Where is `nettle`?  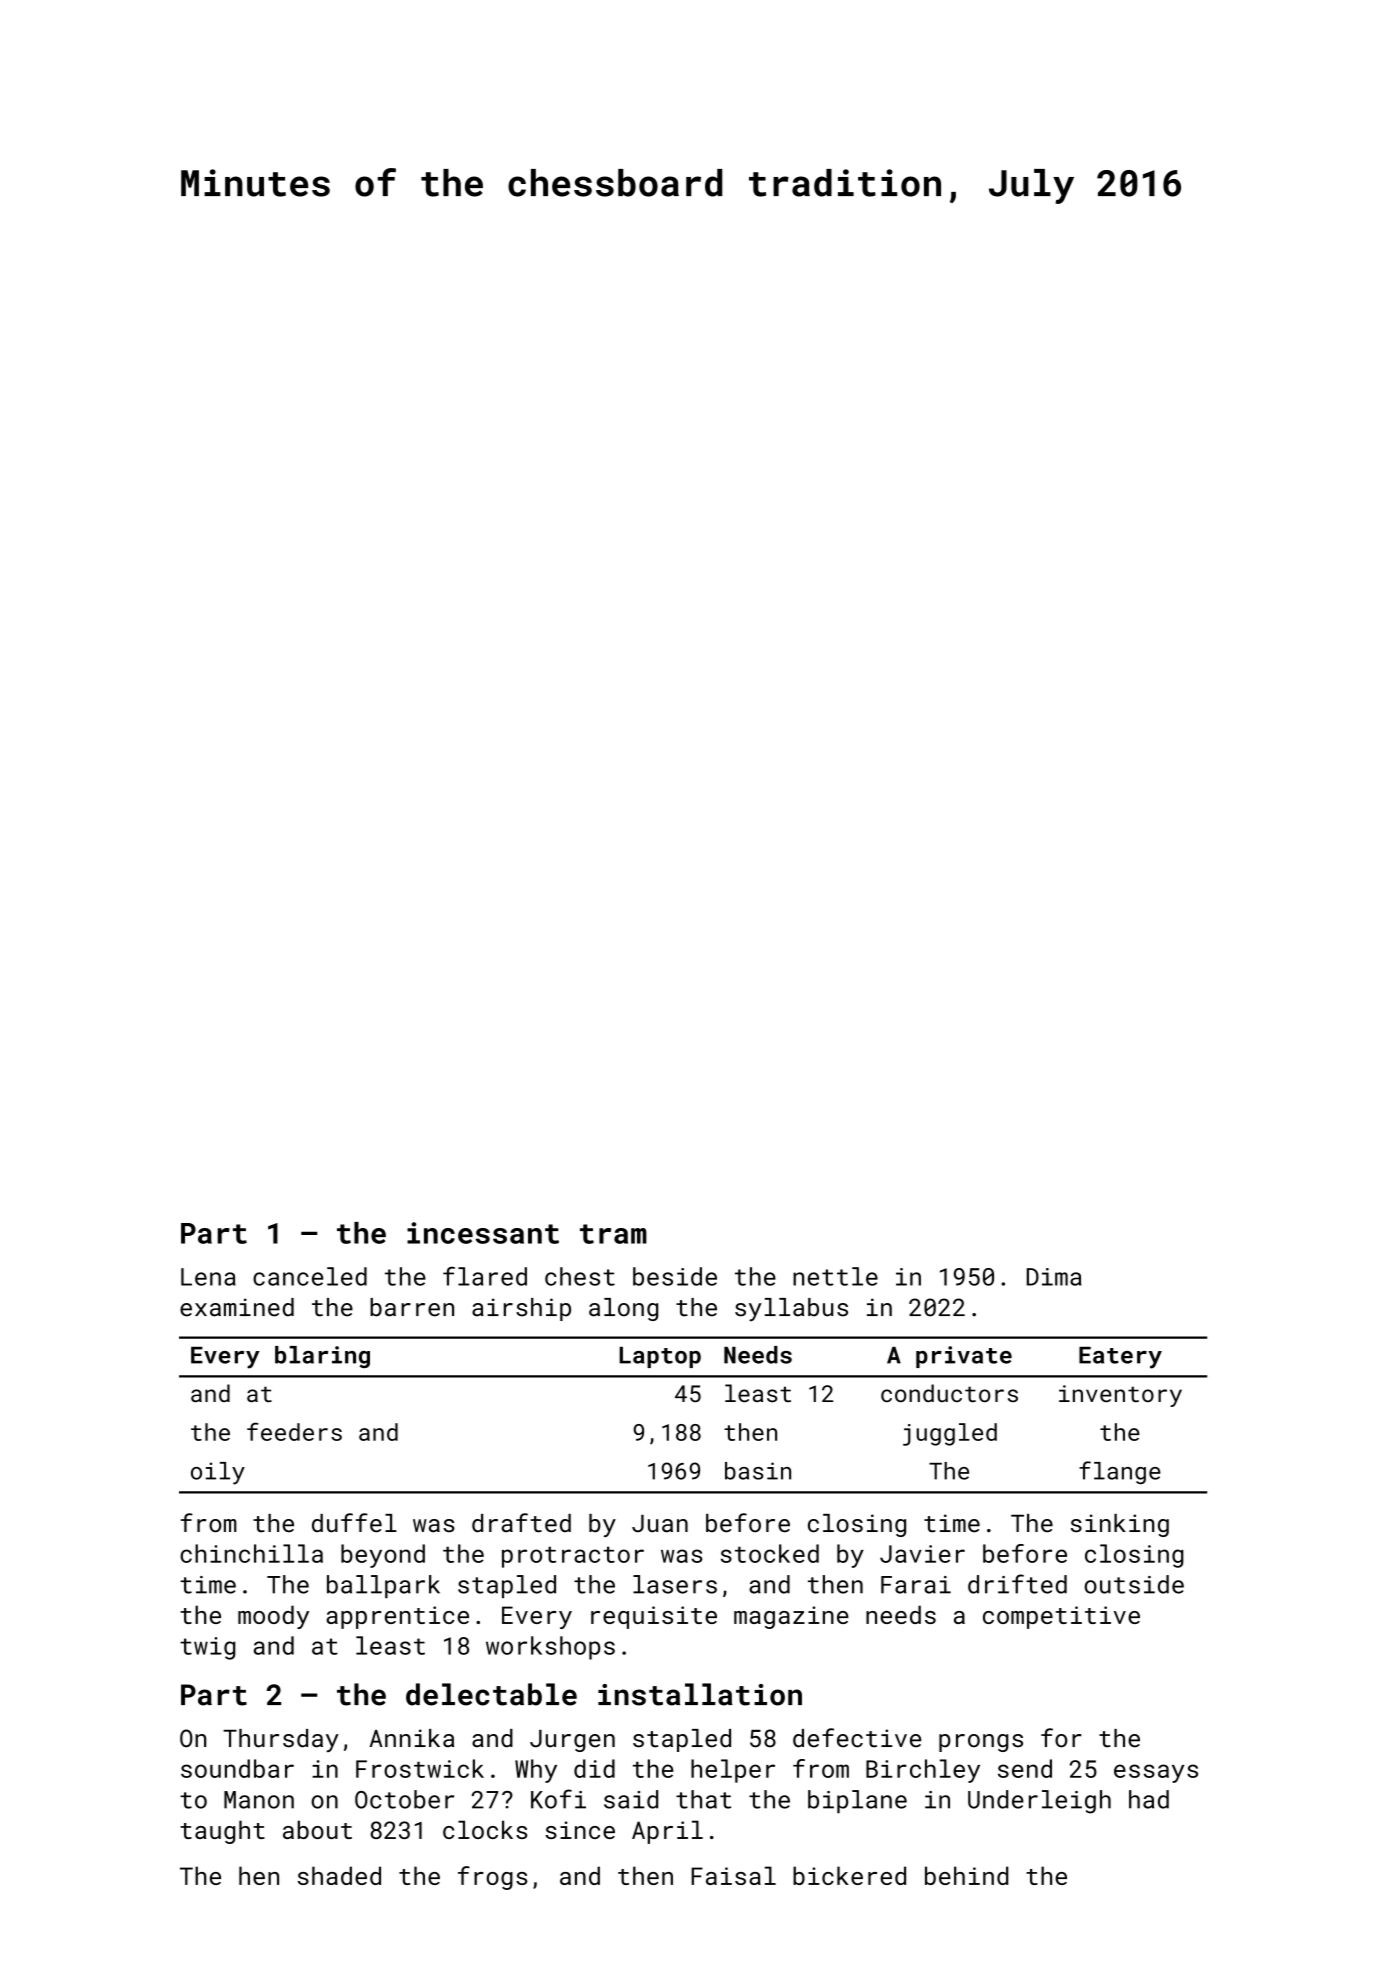 nettle is located at coordinates (835, 1276).
